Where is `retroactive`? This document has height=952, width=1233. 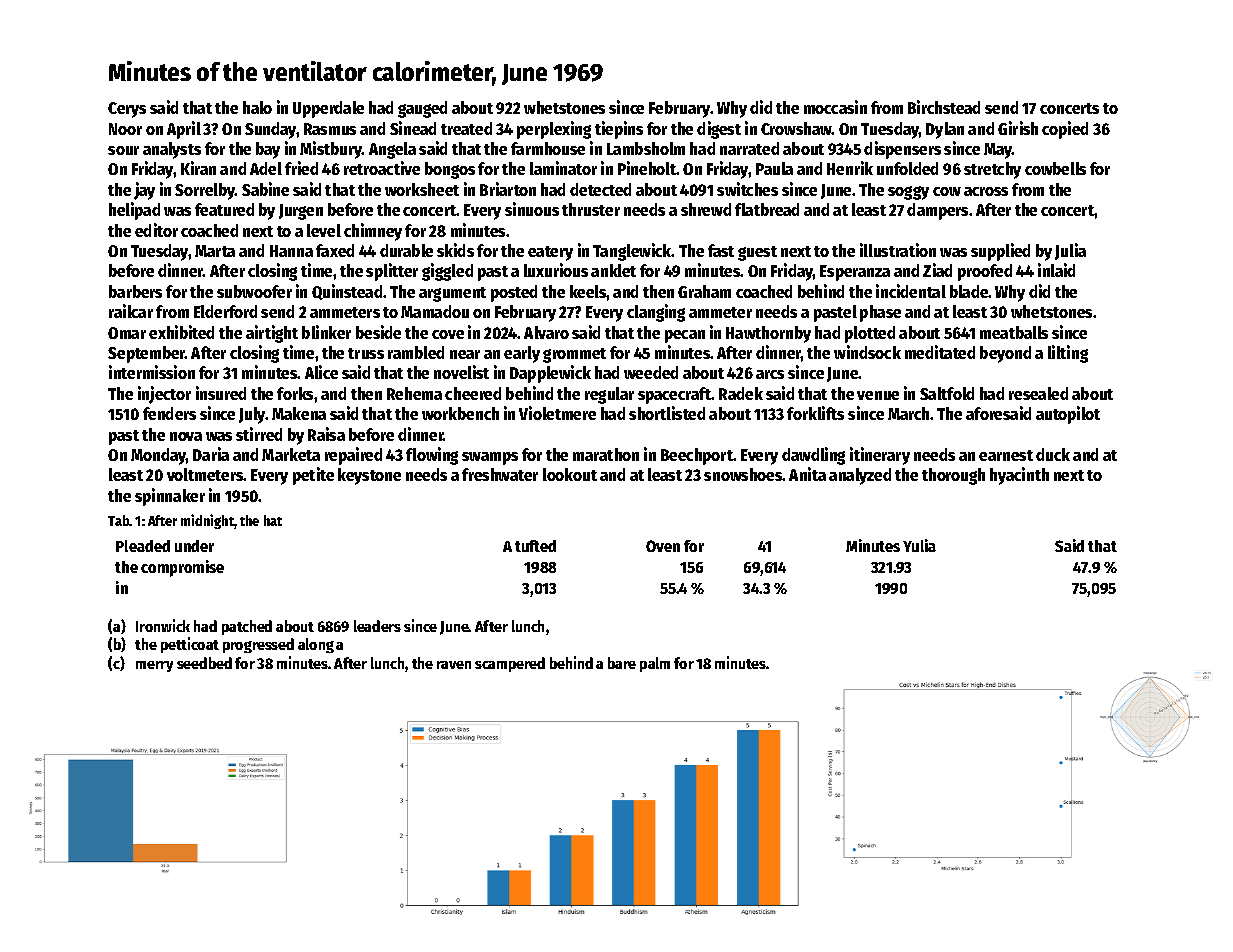 retroactive is located at coordinates (382, 168).
